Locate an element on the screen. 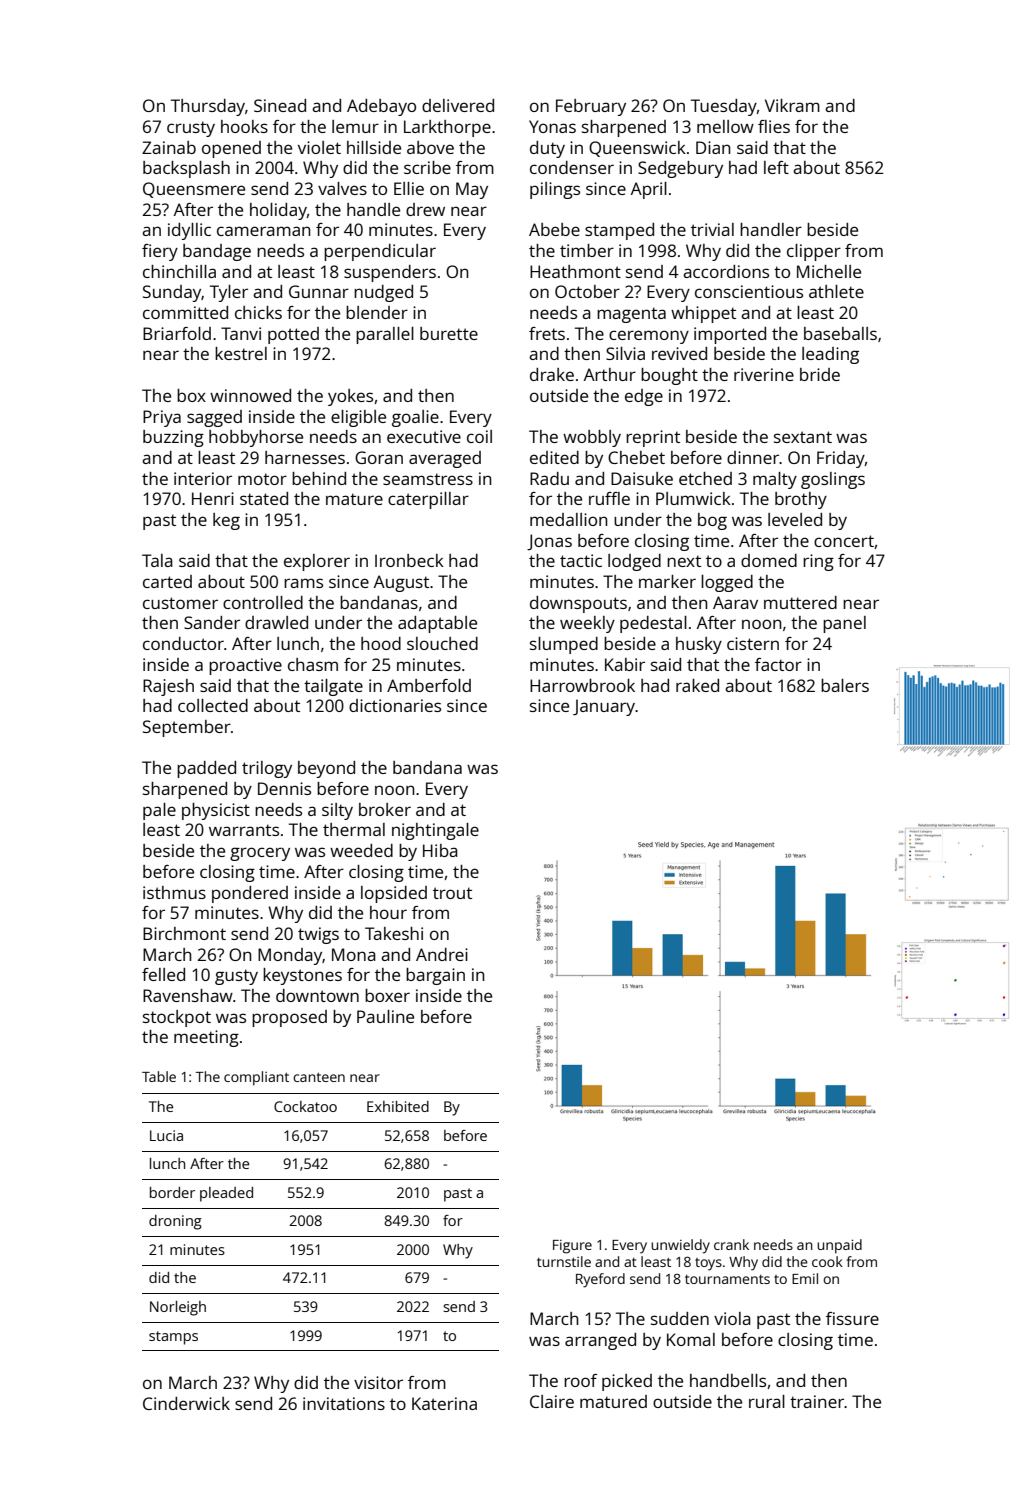  handbells is located at coordinates (728, 1380).
